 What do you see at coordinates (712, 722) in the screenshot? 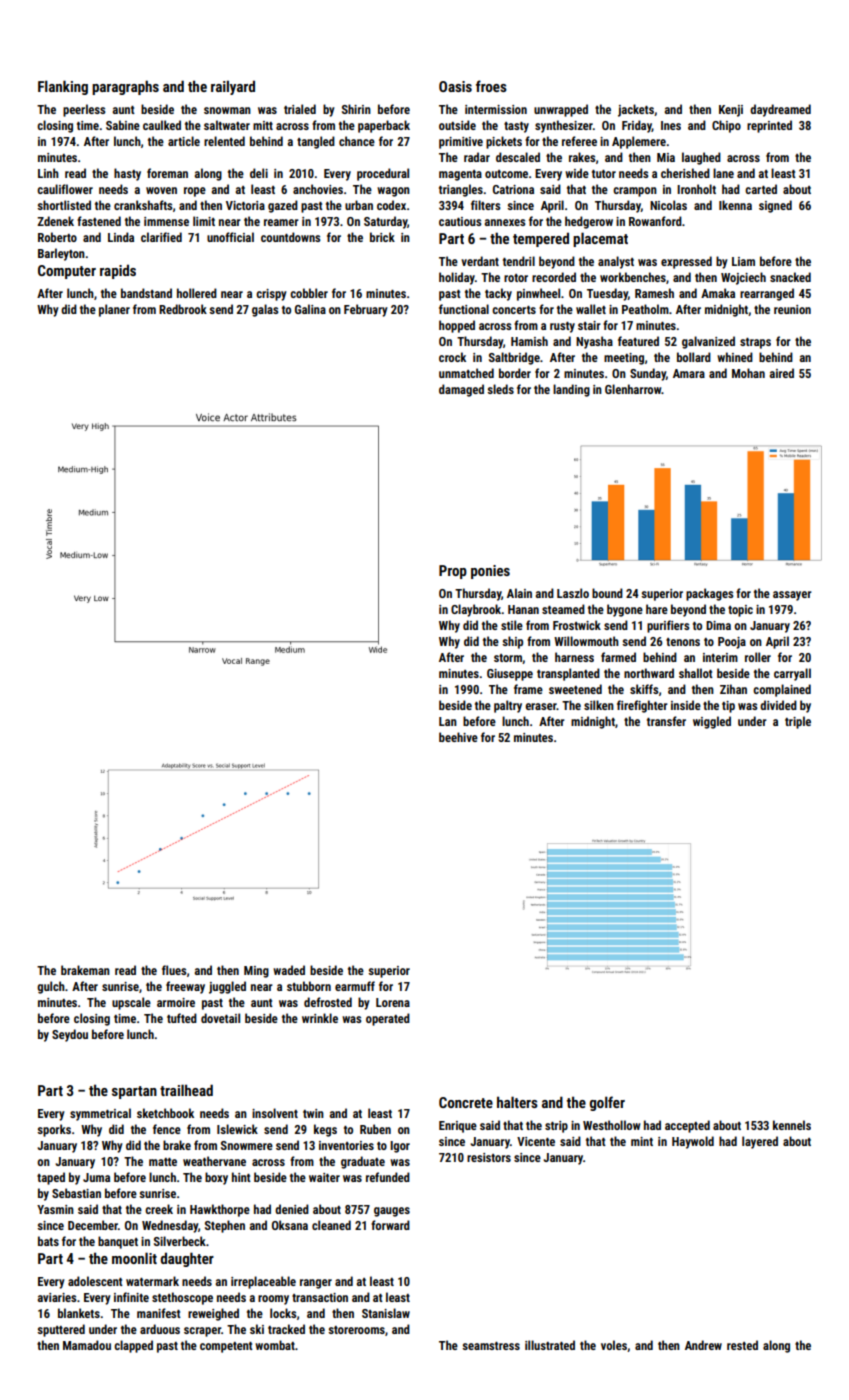
I see `wiggled` at bounding box center [712, 722].
